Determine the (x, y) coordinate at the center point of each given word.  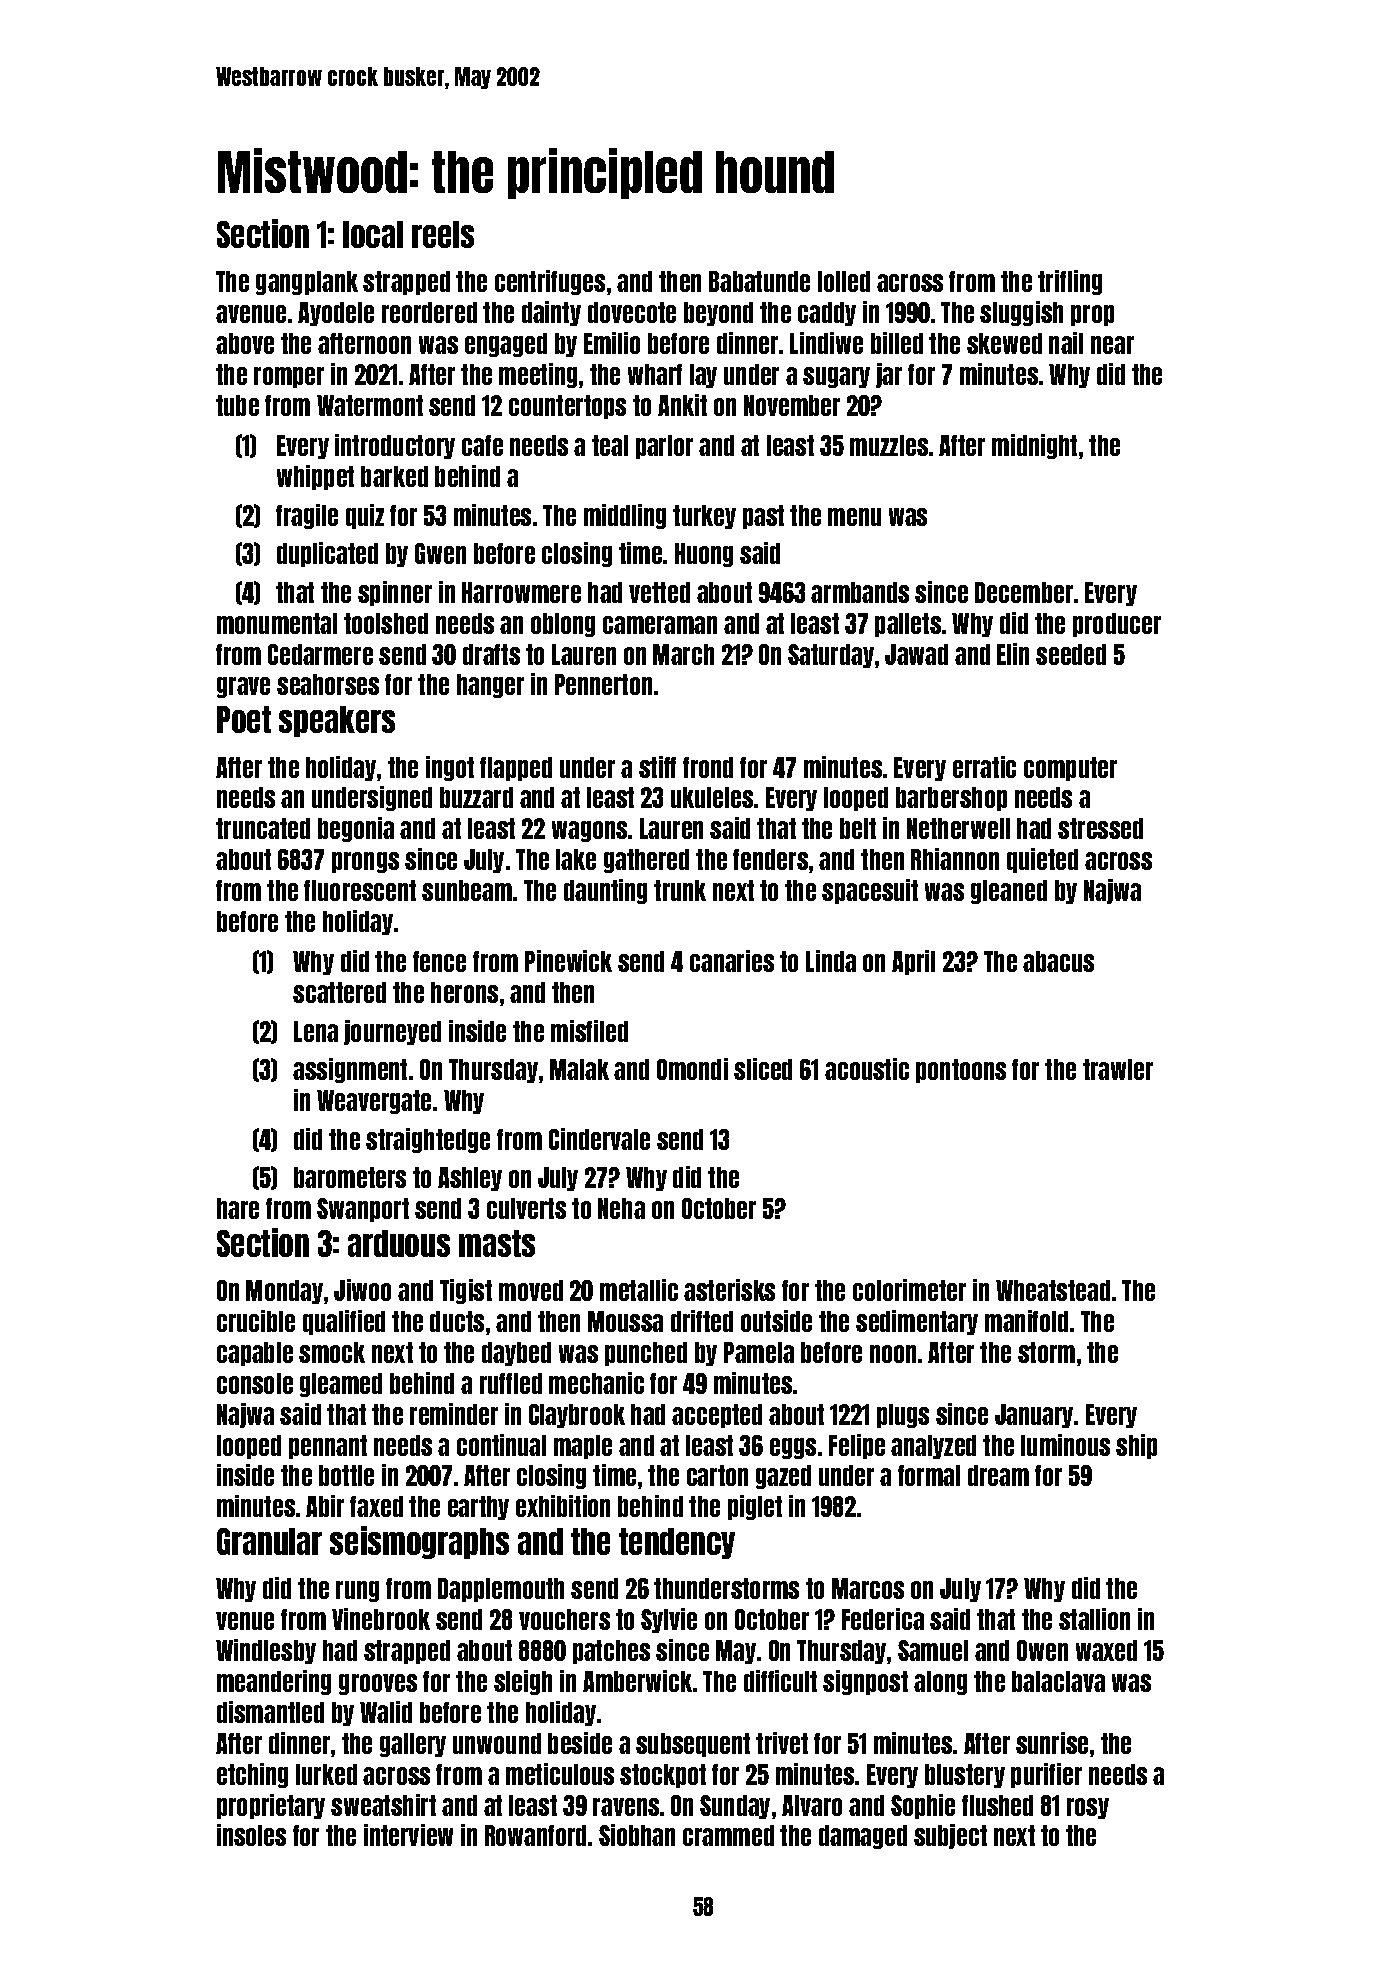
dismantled (270, 1712)
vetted (659, 592)
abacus (1058, 961)
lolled (844, 281)
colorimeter (909, 1290)
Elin (1013, 654)
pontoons (961, 1071)
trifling (1070, 282)
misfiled (589, 1031)
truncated (263, 828)
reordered (429, 312)
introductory (395, 446)
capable (255, 1354)
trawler (1118, 1069)
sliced (763, 1069)
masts (497, 1243)
